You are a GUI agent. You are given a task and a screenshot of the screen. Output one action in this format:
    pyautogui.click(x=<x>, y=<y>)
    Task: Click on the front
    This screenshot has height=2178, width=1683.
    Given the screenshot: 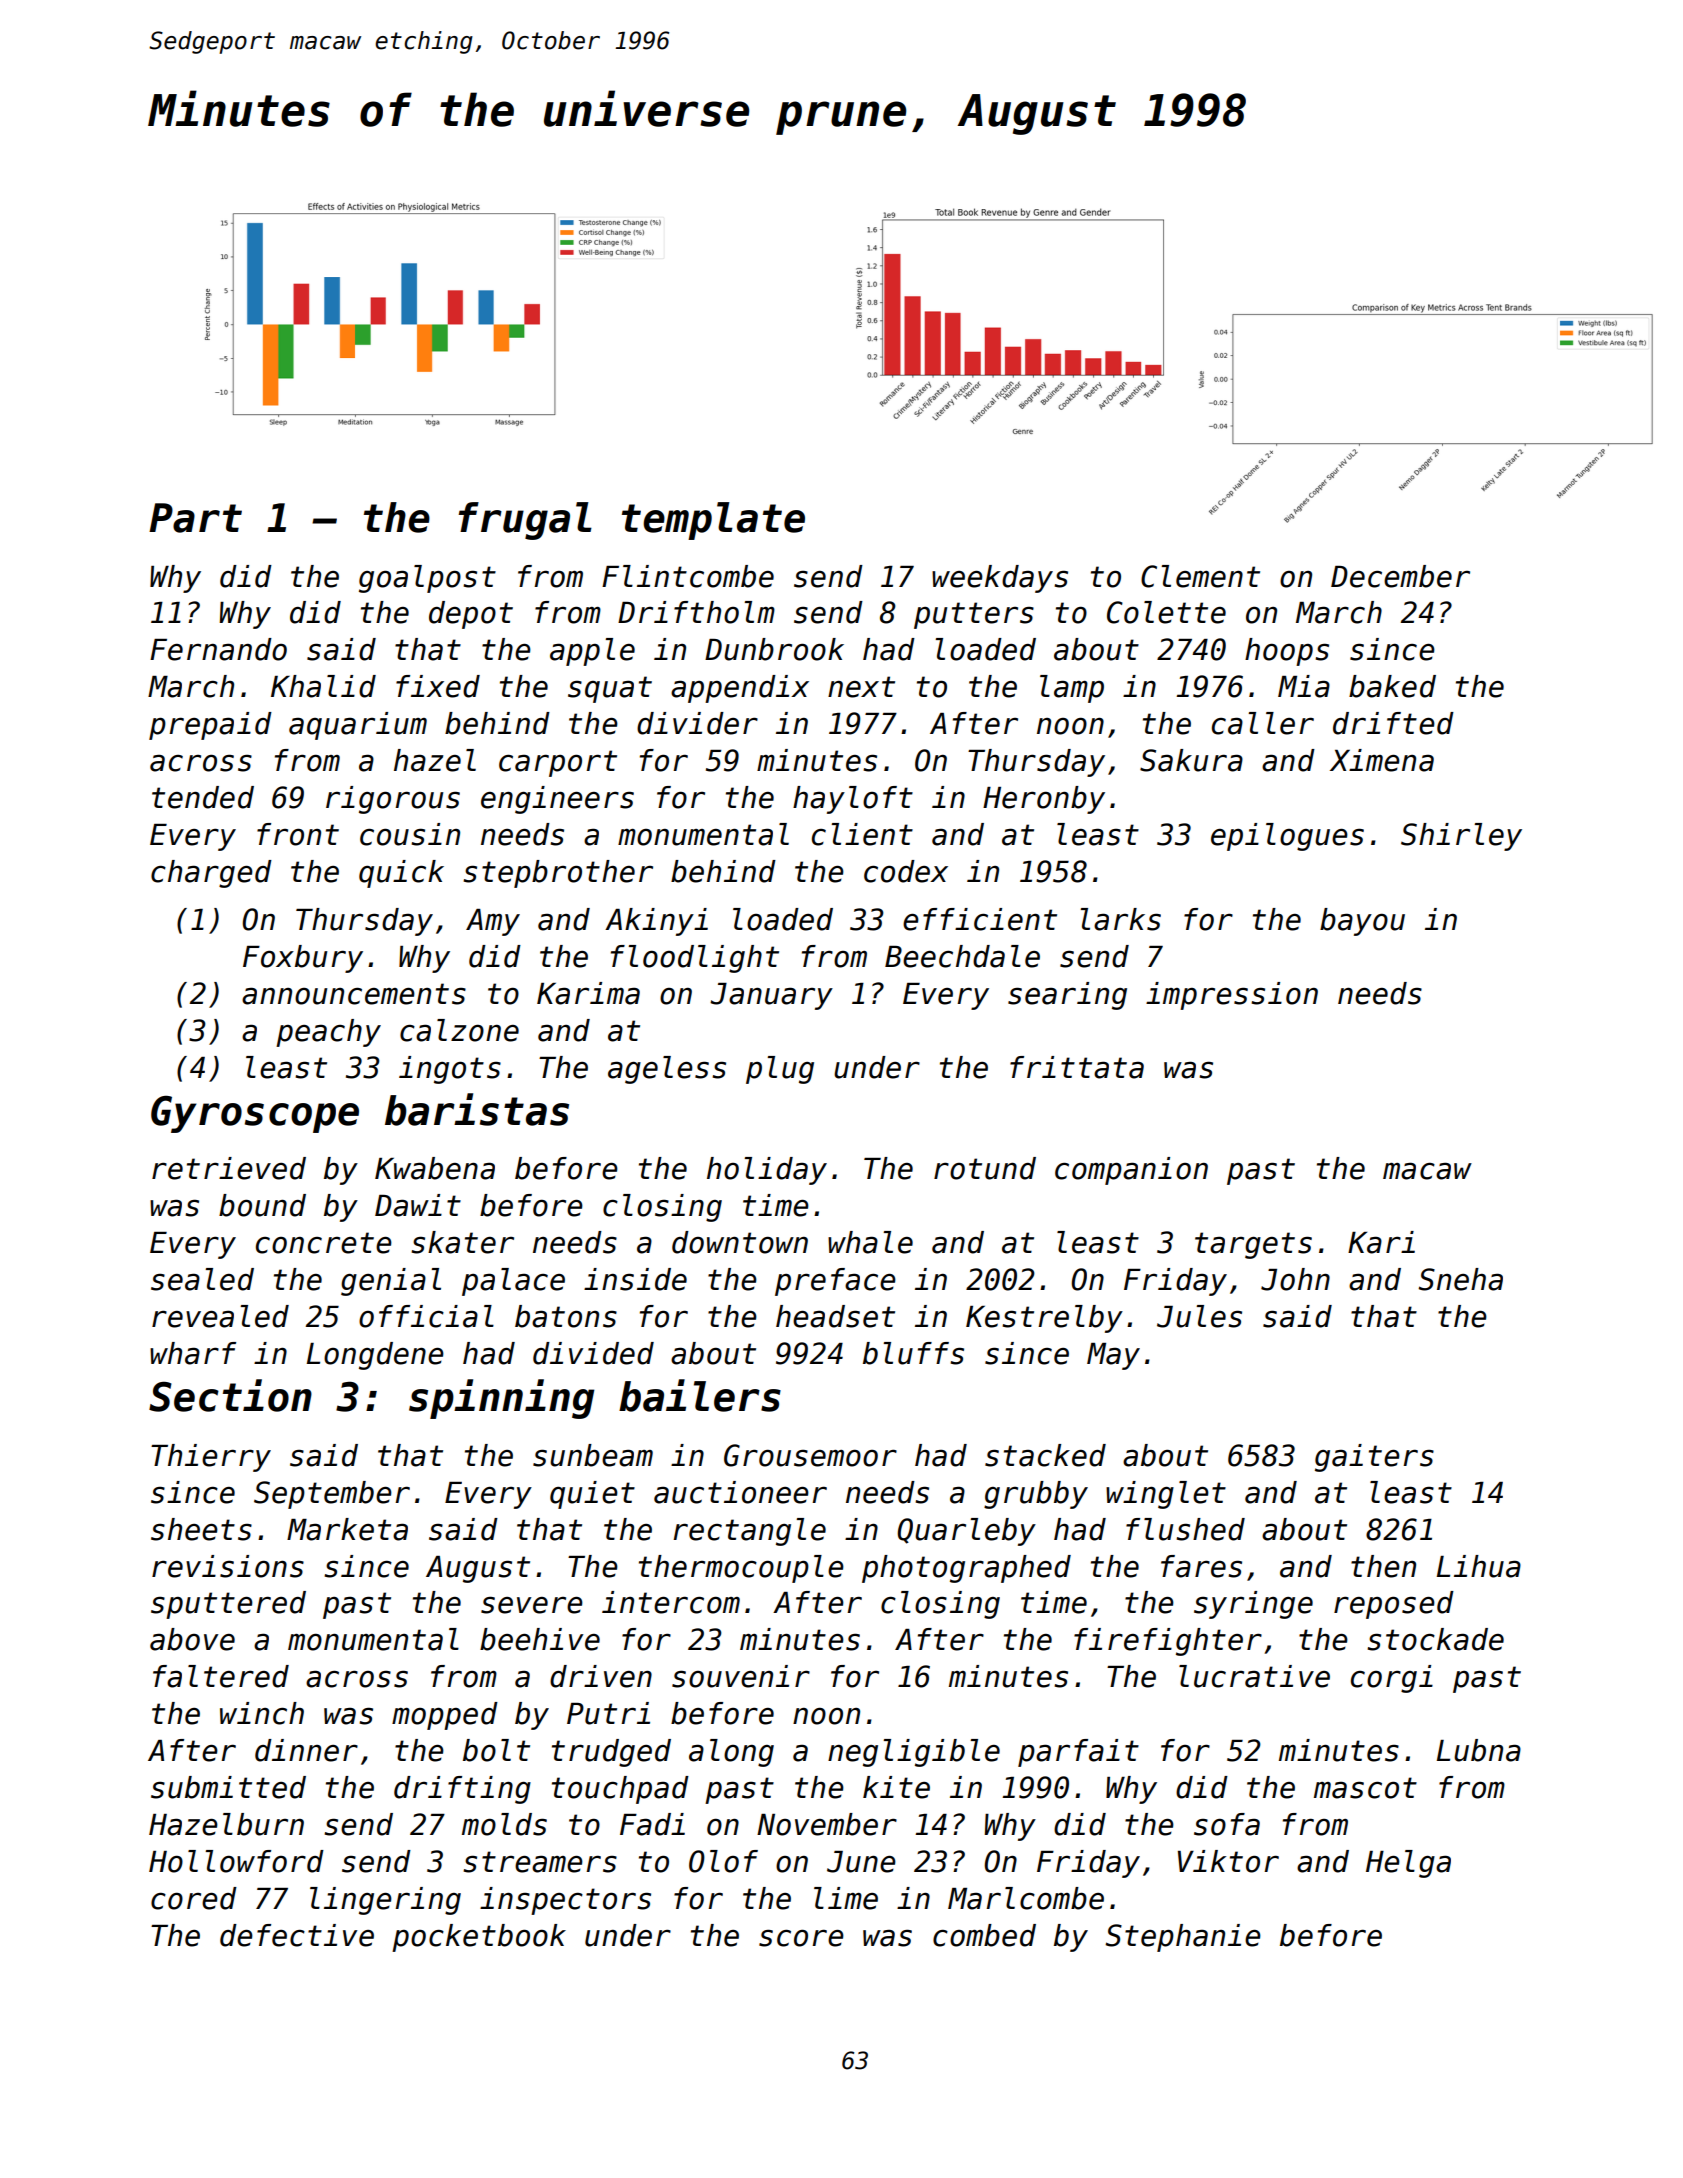 What is the action you would take?
    pyautogui.click(x=298, y=834)
